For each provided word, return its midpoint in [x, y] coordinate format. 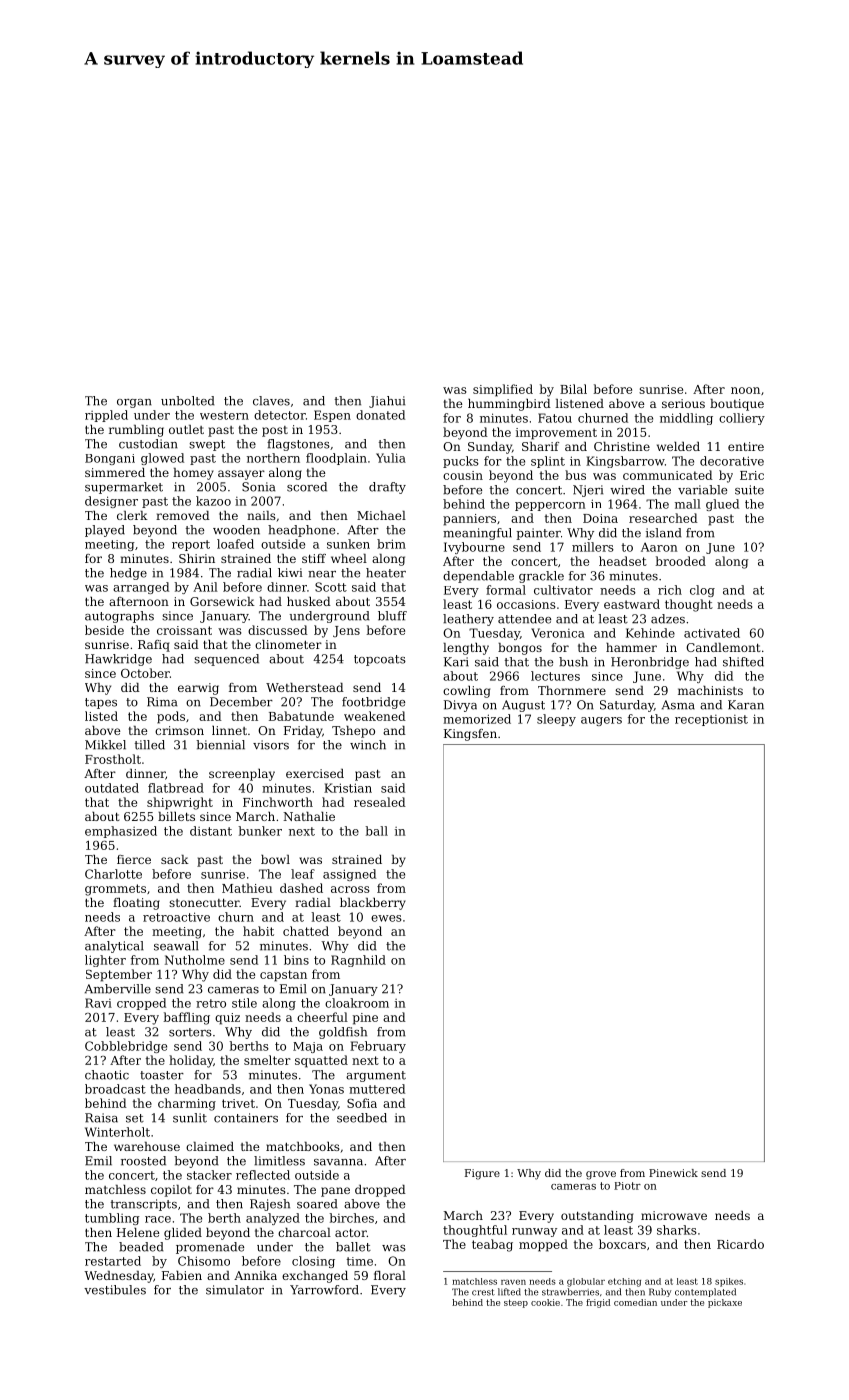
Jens [346, 631]
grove [601, 1175]
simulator [235, 1290]
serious [683, 403]
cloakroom [357, 1003]
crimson [179, 730]
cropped [141, 1004]
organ [134, 403]
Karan [746, 705]
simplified [503, 390]
